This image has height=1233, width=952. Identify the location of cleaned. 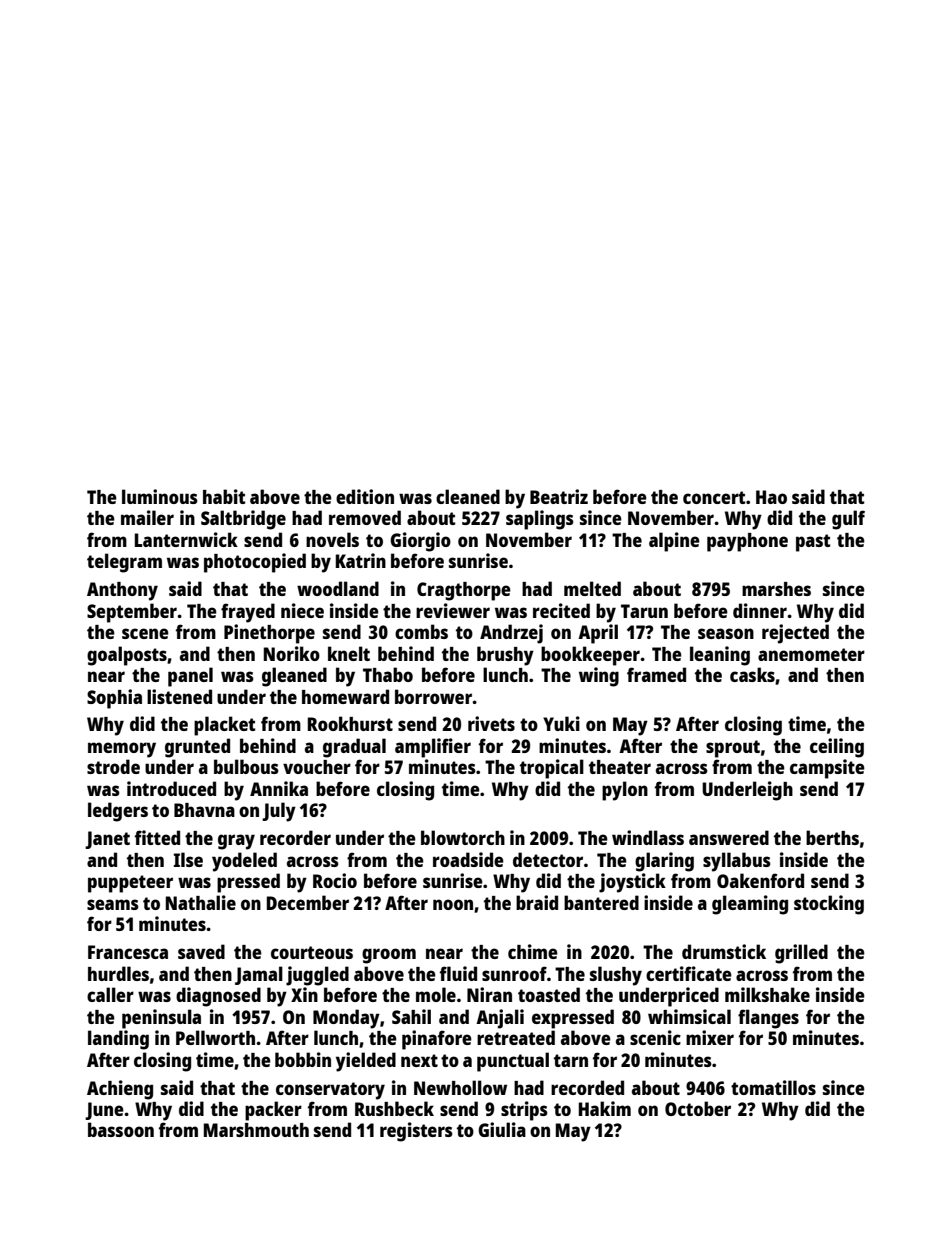
(468, 496).
